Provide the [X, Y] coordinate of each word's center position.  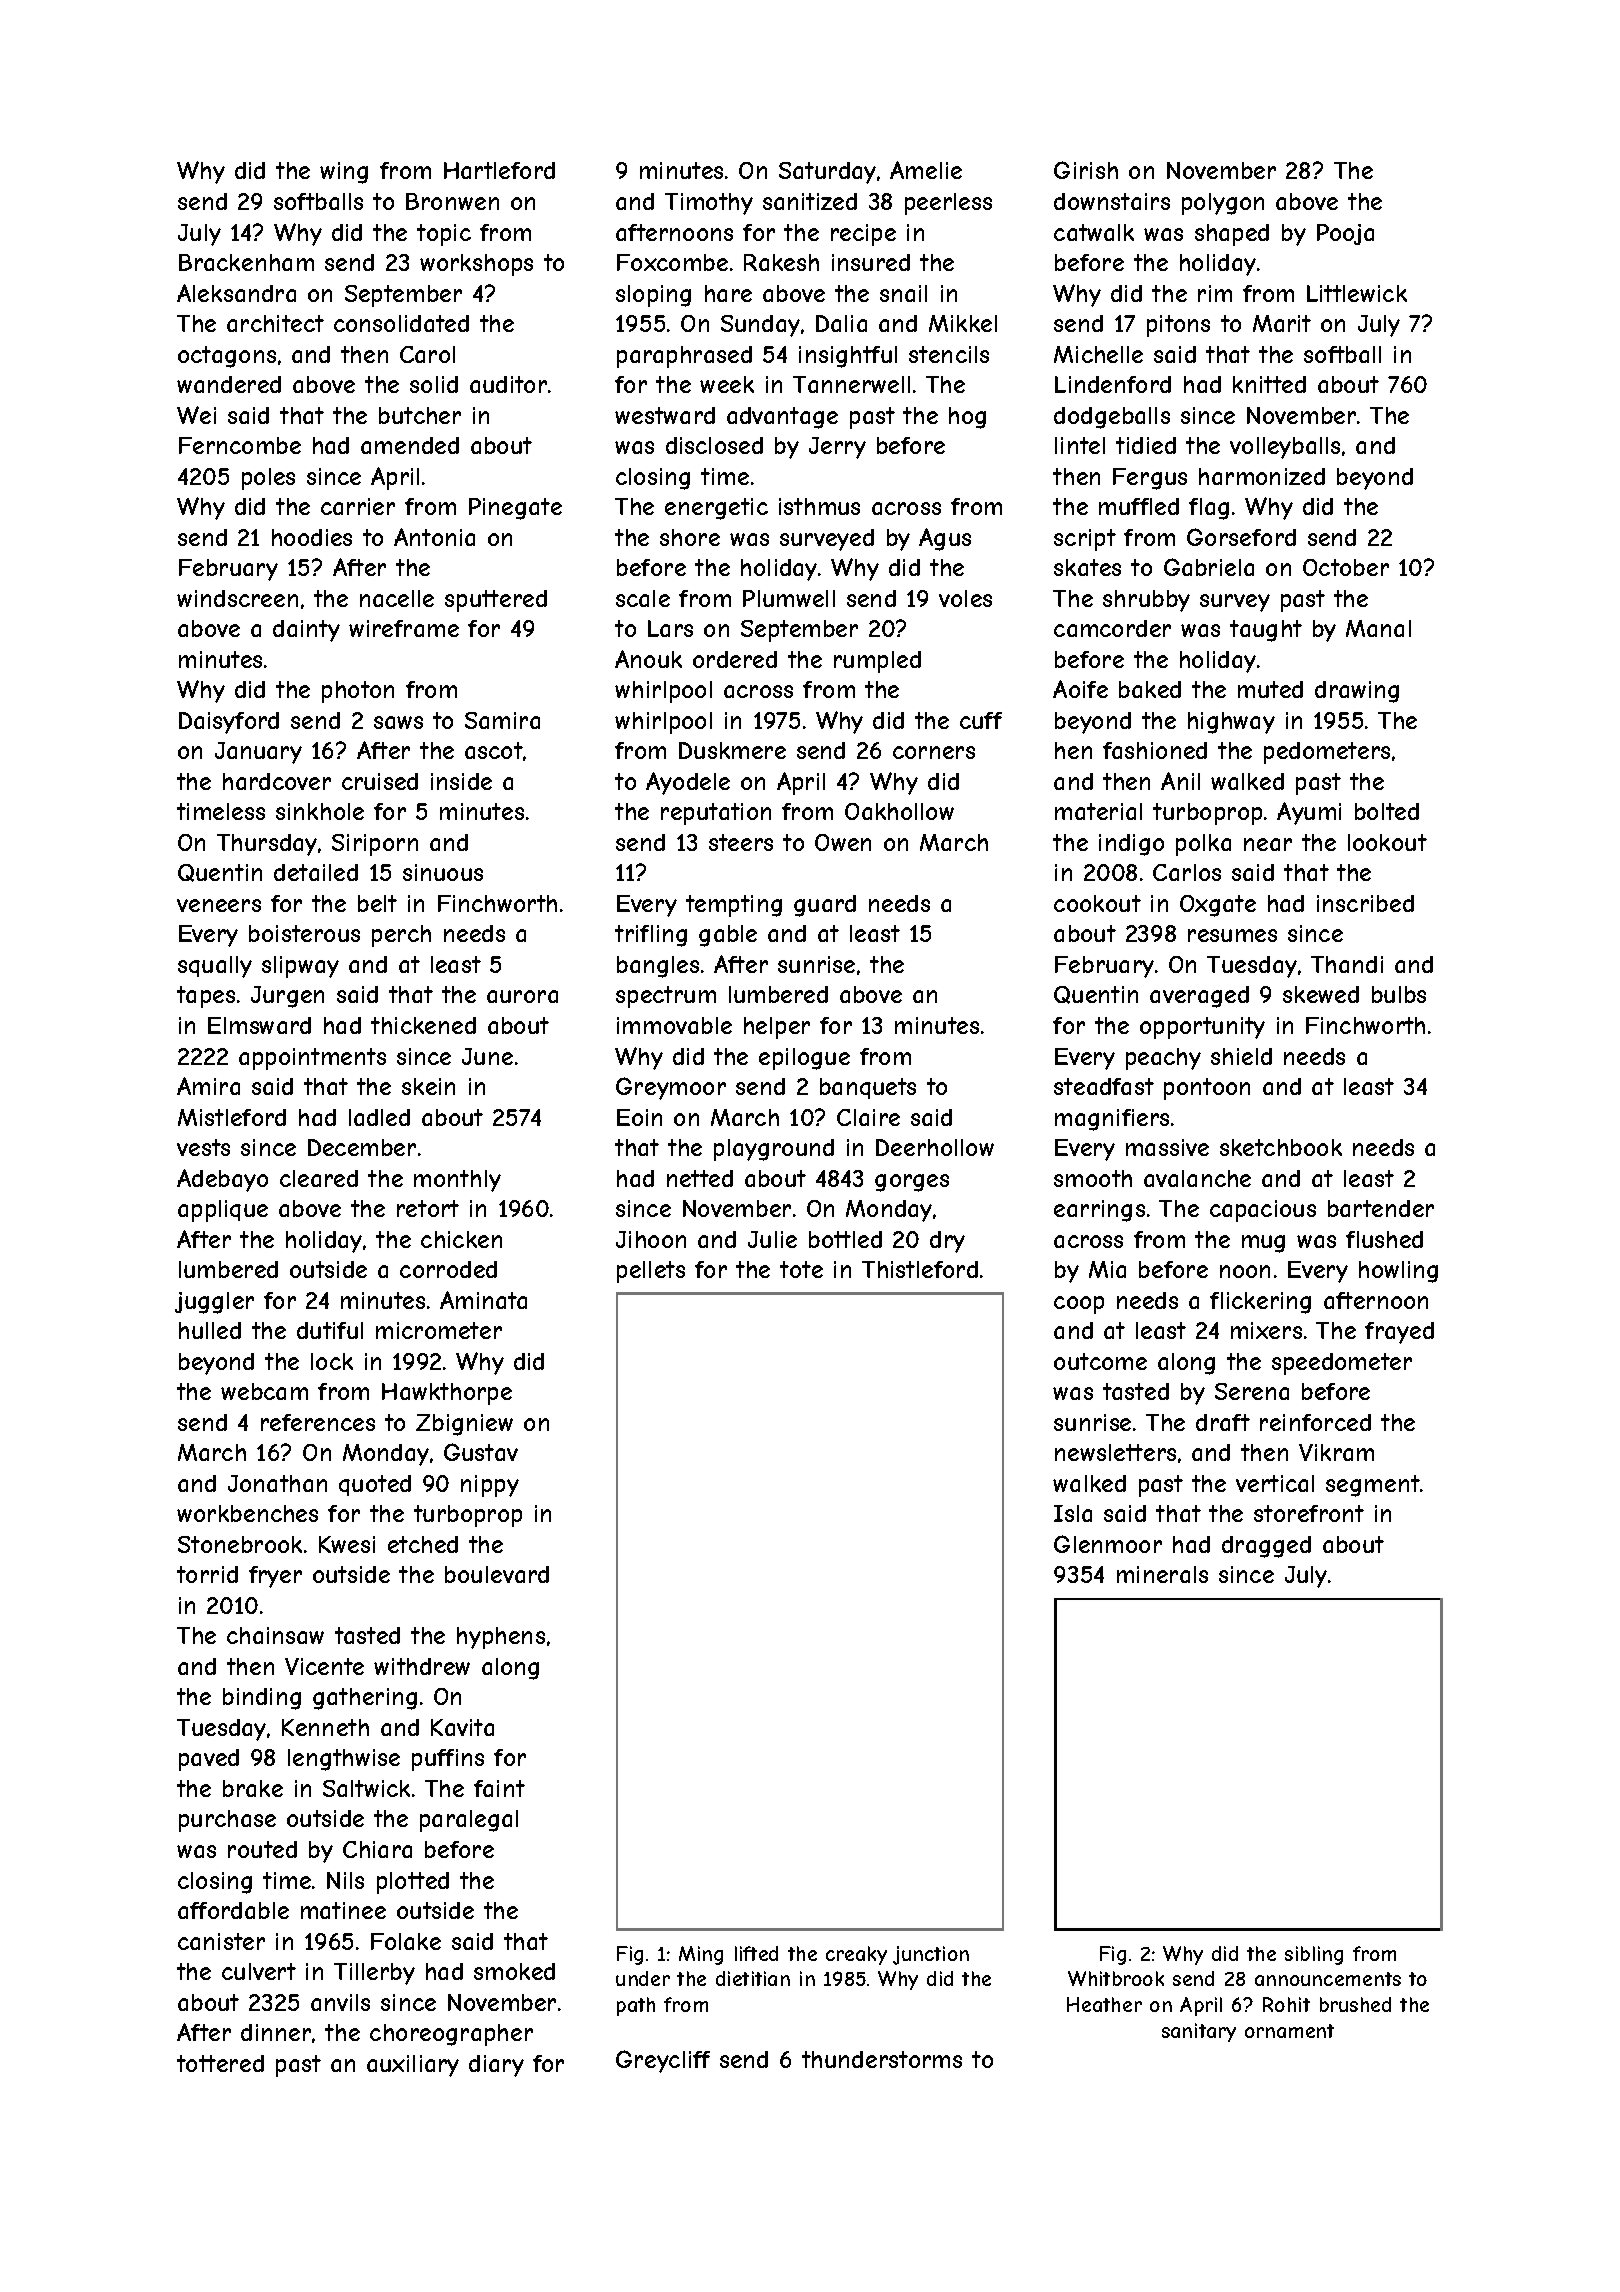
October [1346, 567]
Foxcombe [672, 262]
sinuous [443, 872]
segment [1373, 1486]
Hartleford [499, 170]
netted [700, 1178]
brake [253, 1788]
